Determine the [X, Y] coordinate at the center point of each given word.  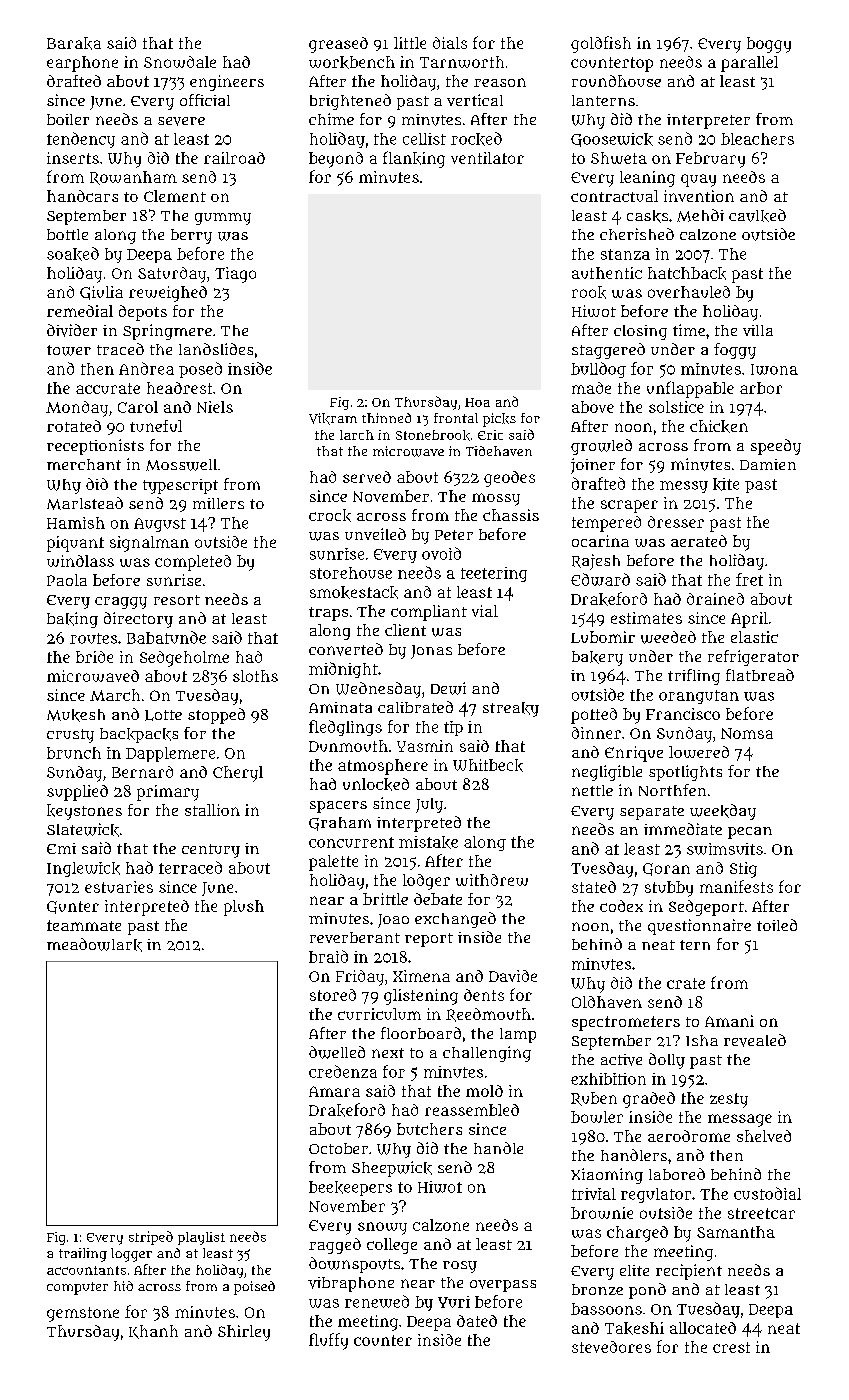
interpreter [708, 121]
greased [338, 45]
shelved [764, 1136]
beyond [336, 160]
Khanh [153, 1332]
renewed [377, 1301]
